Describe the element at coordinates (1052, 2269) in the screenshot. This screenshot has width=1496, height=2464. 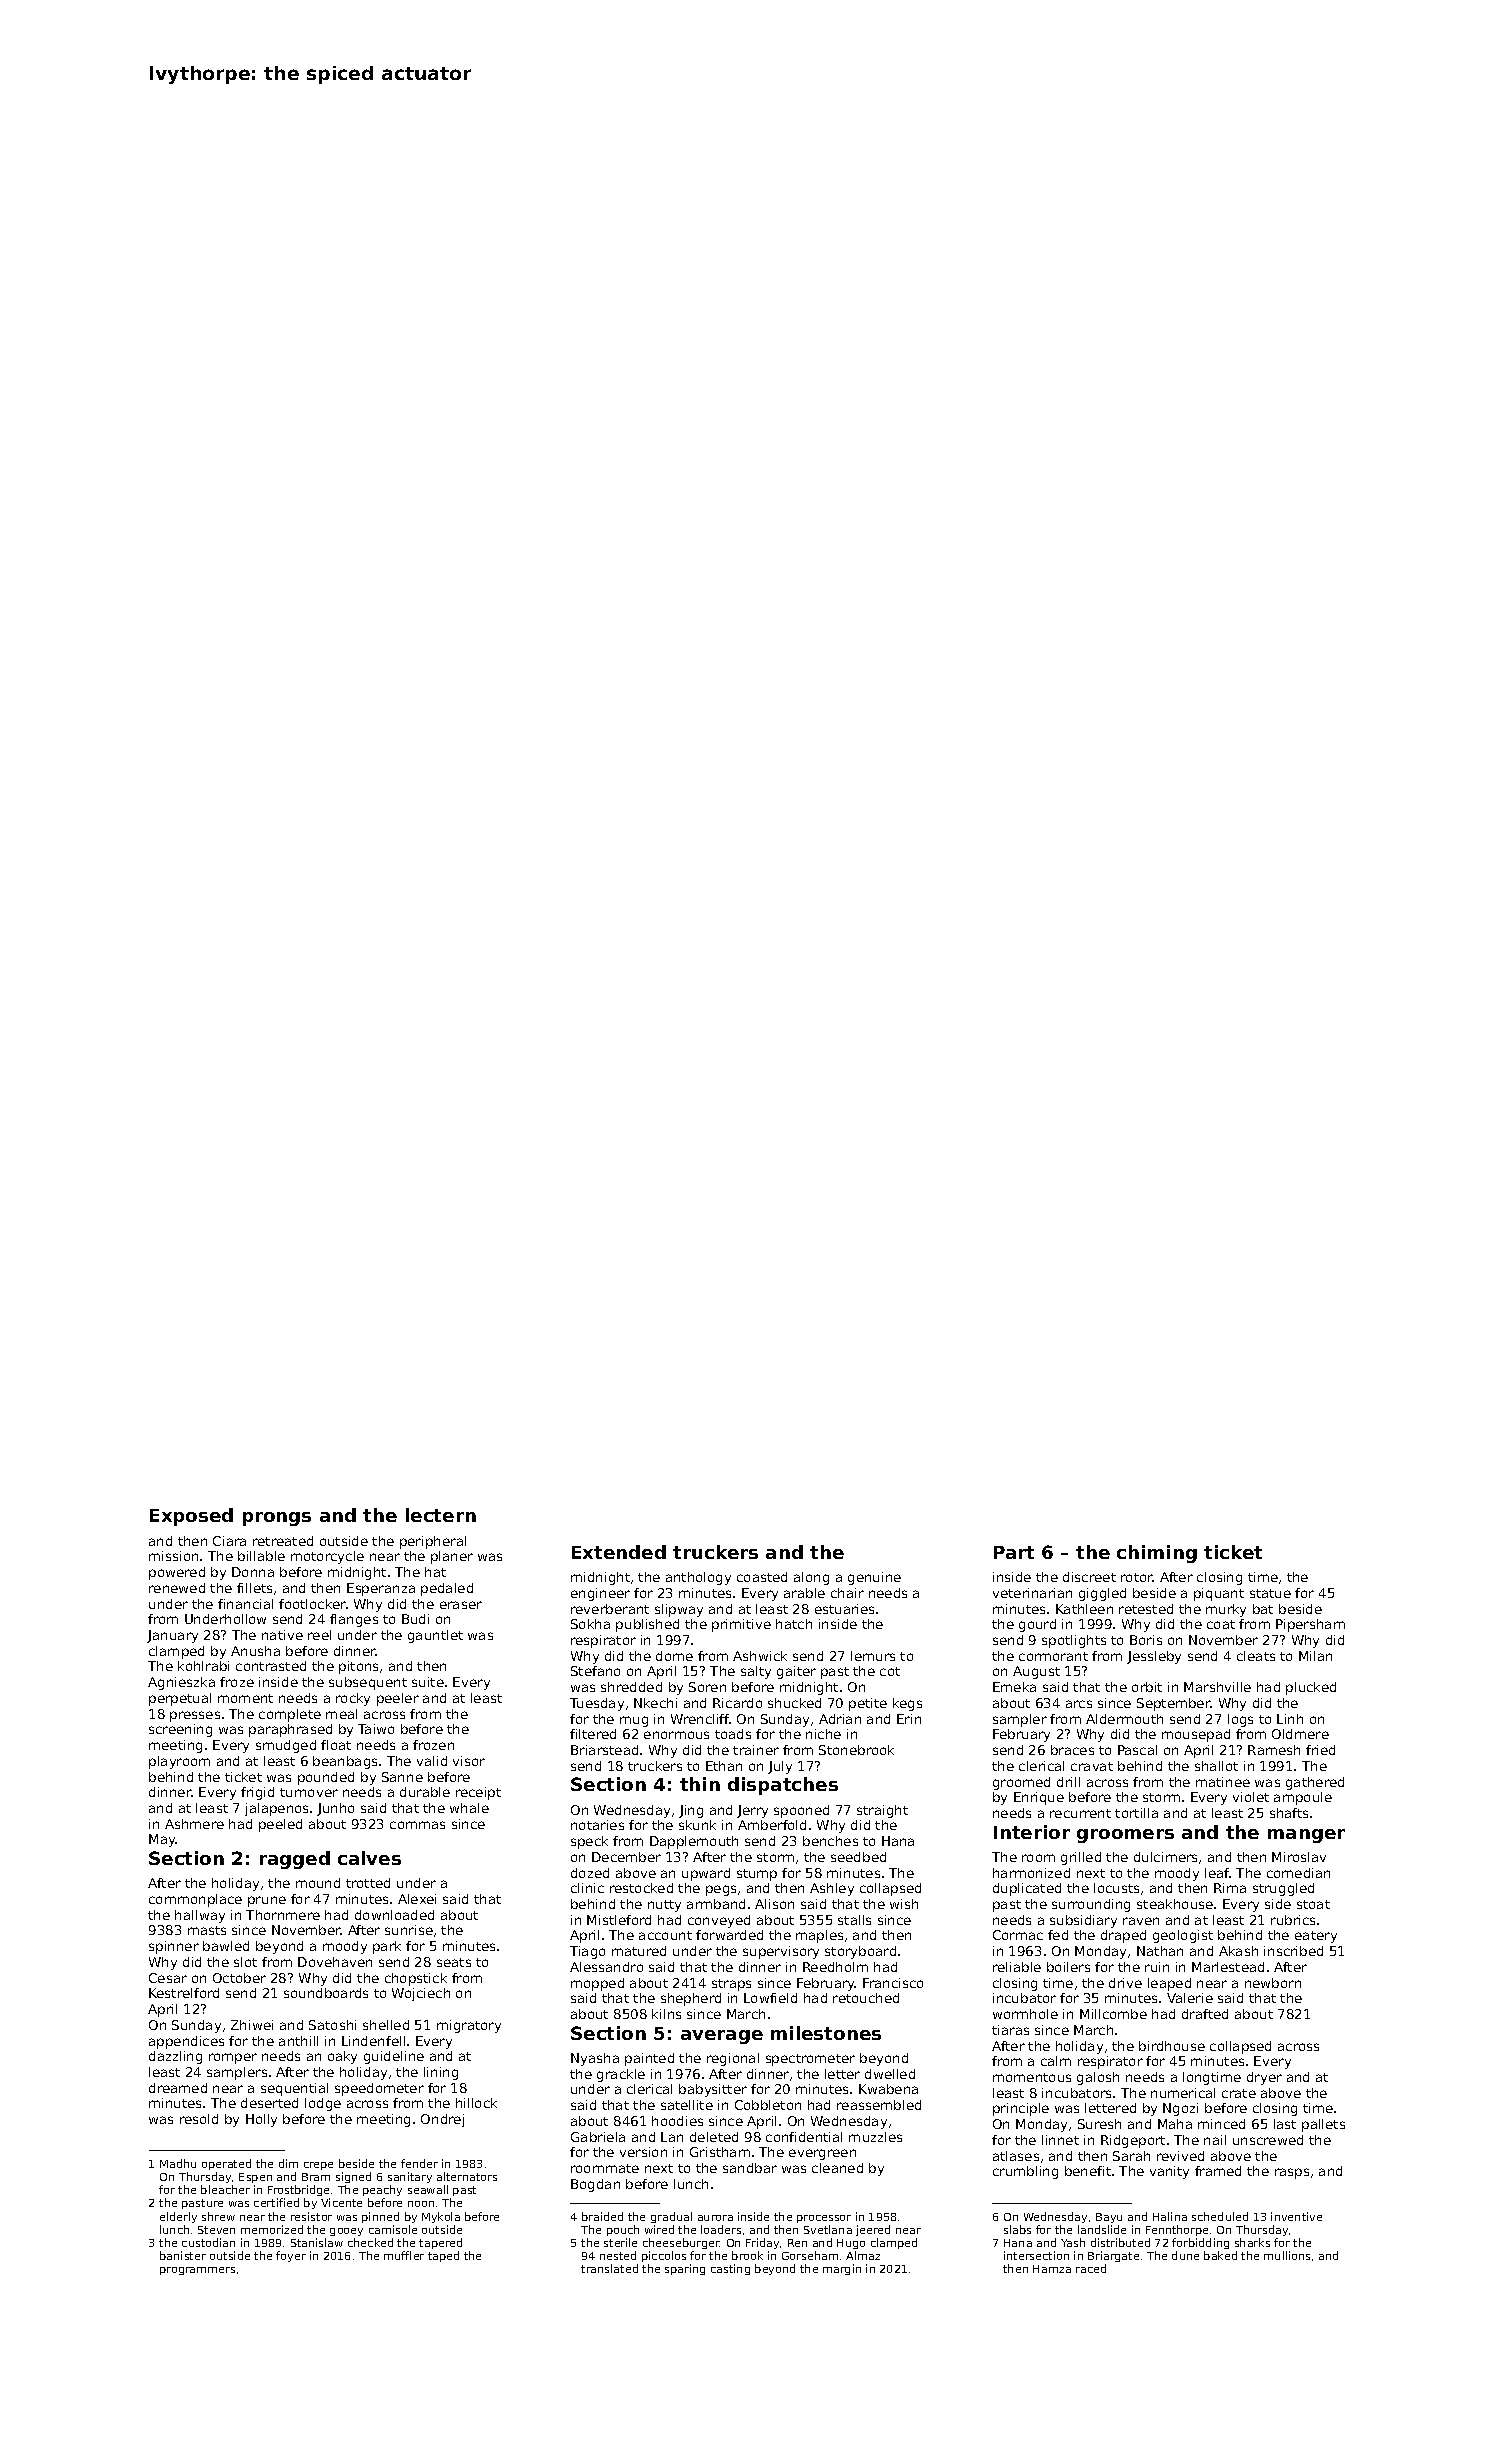
I see `Hamza` at that location.
